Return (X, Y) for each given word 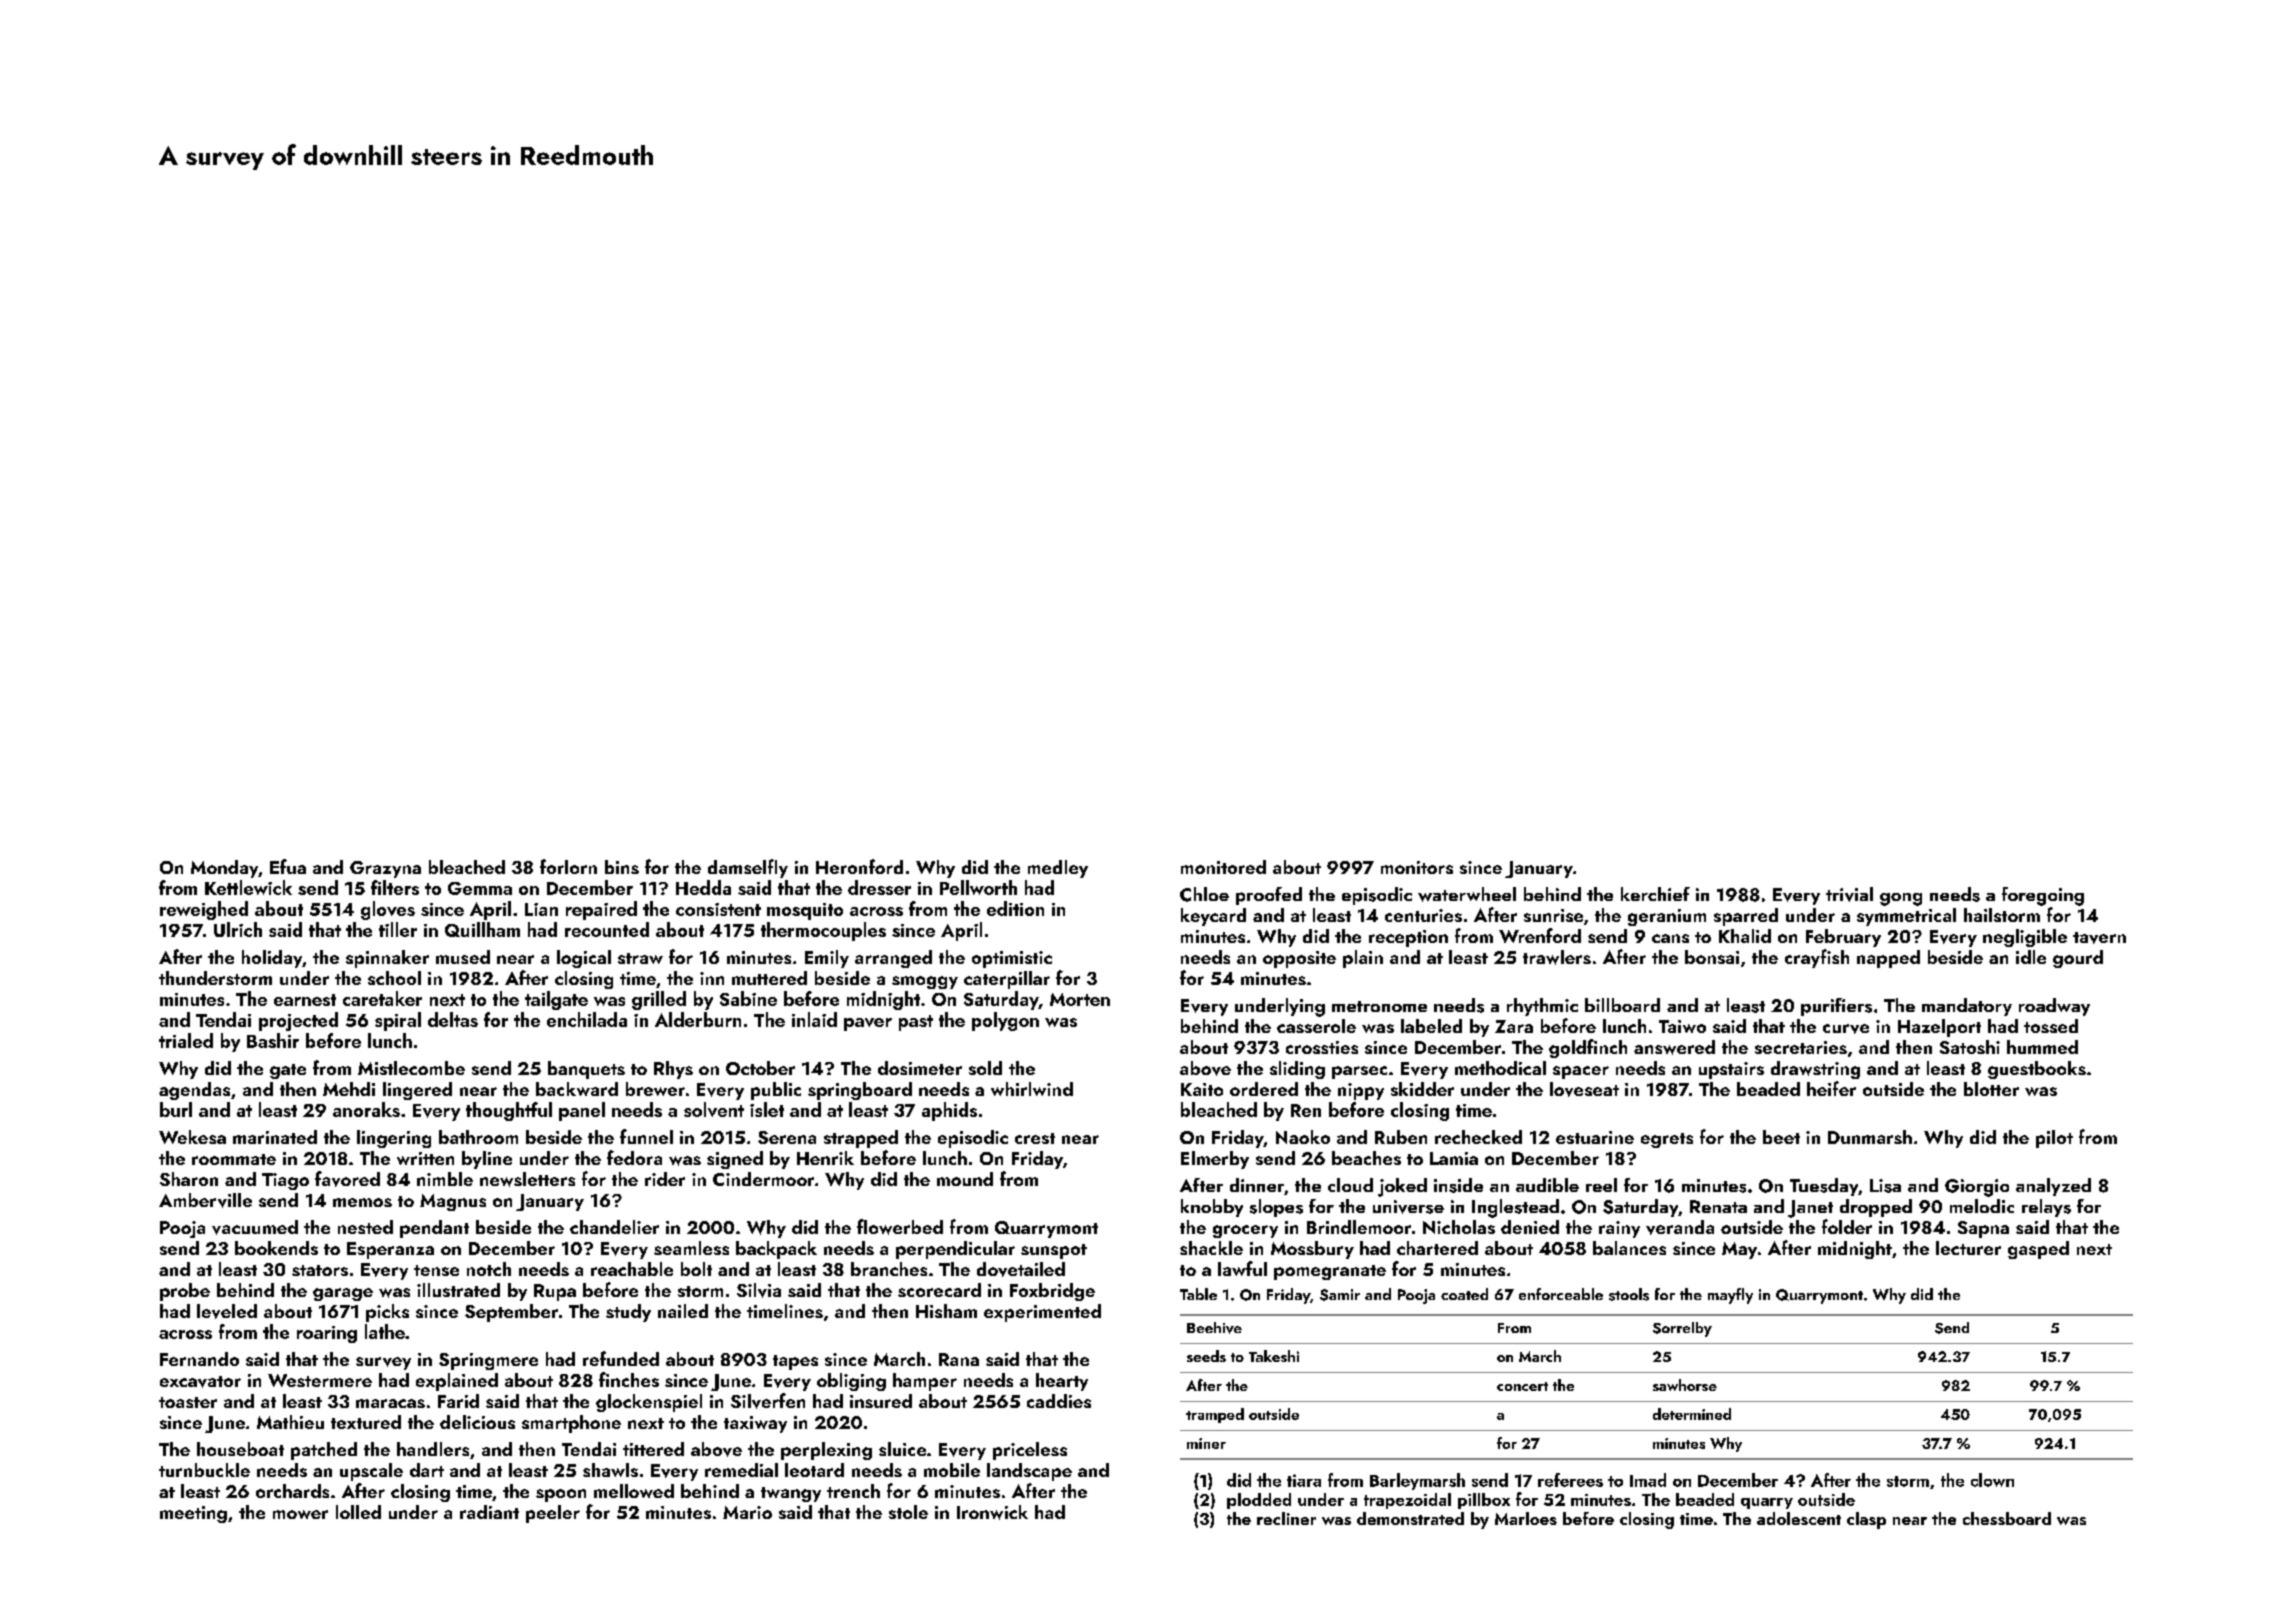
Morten (1080, 999)
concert (1522, 1386)
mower (300, 1514)
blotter (1991, 1089)
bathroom (478, 1137)
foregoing (2043, 896)
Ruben (1401, 1137)
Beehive (1214, 1328)
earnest (305, 1000)
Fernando (199, 1359)
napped (1888, 959)
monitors (1417, 867)
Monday (224, 869)
